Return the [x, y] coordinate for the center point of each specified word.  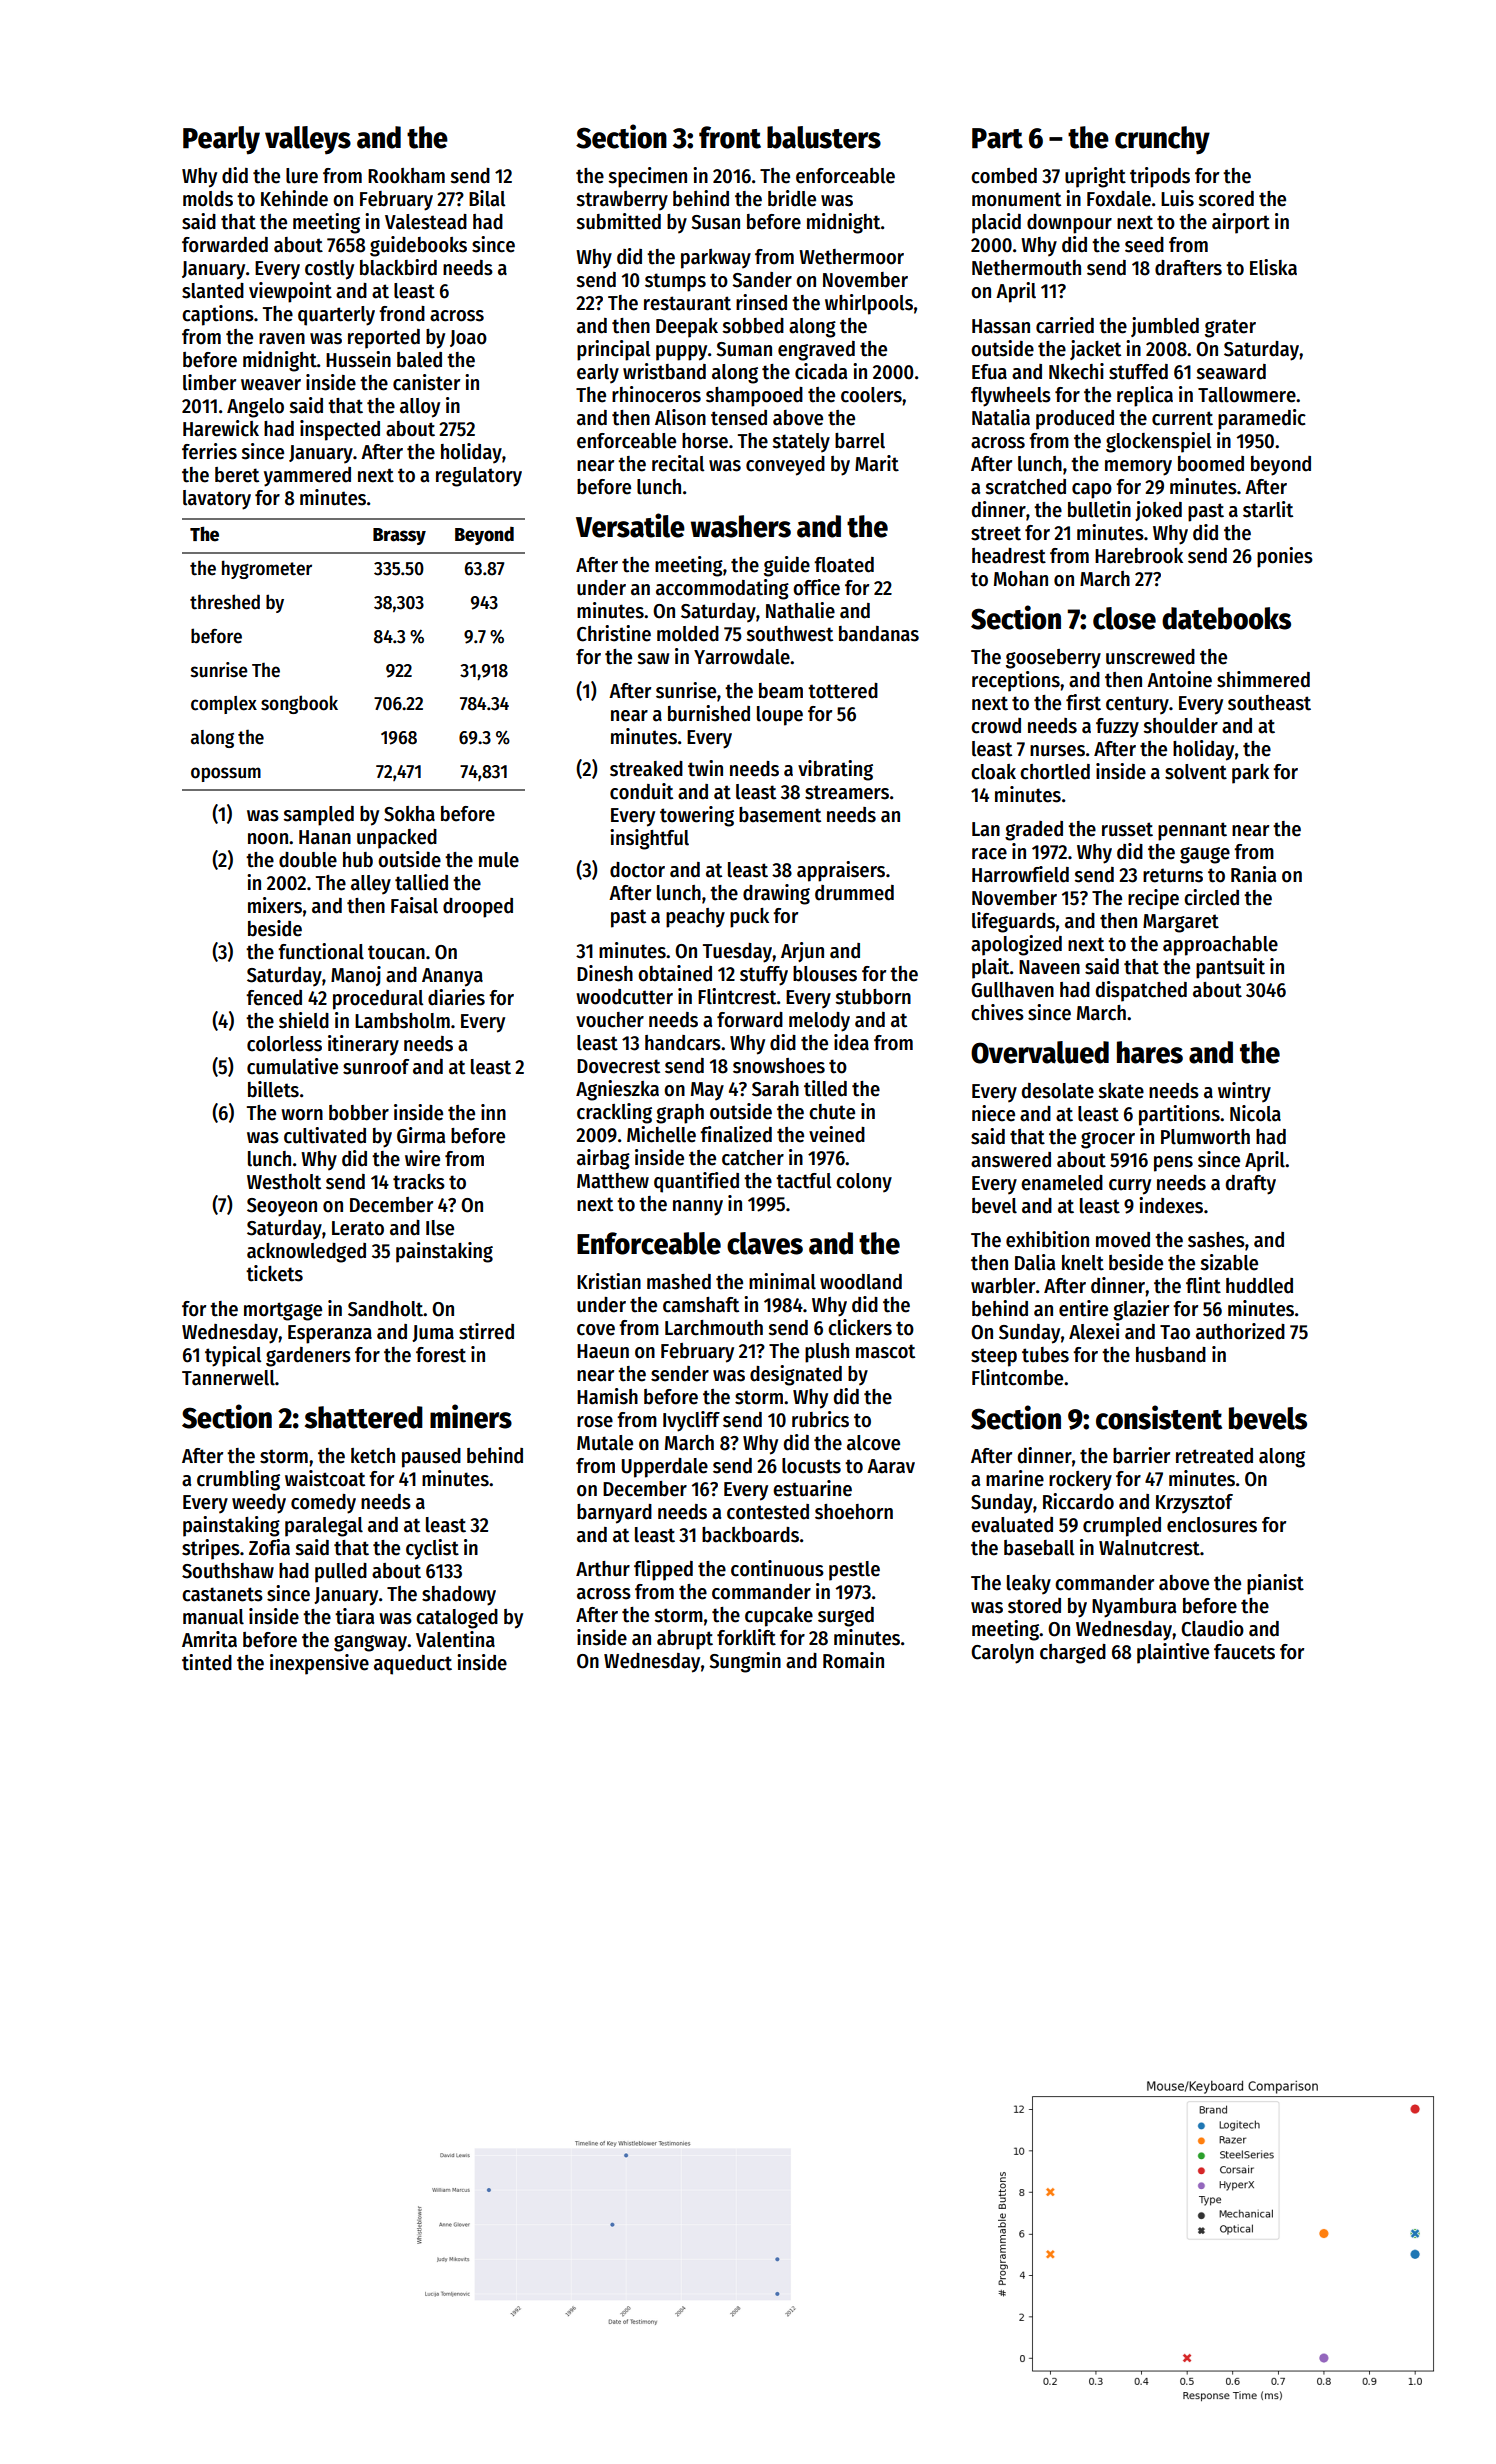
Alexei [1094, 1331]
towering [697, 816]
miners [471, 1416]
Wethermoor [851, 257]
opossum [226, 774]
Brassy [399, 536]
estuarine [812, 1488]
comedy [323, 1504]
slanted [213, 291]
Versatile [630, 525]
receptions [1016, 681]
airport [1241, 223]
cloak [993, 772]
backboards [750, 1535]
